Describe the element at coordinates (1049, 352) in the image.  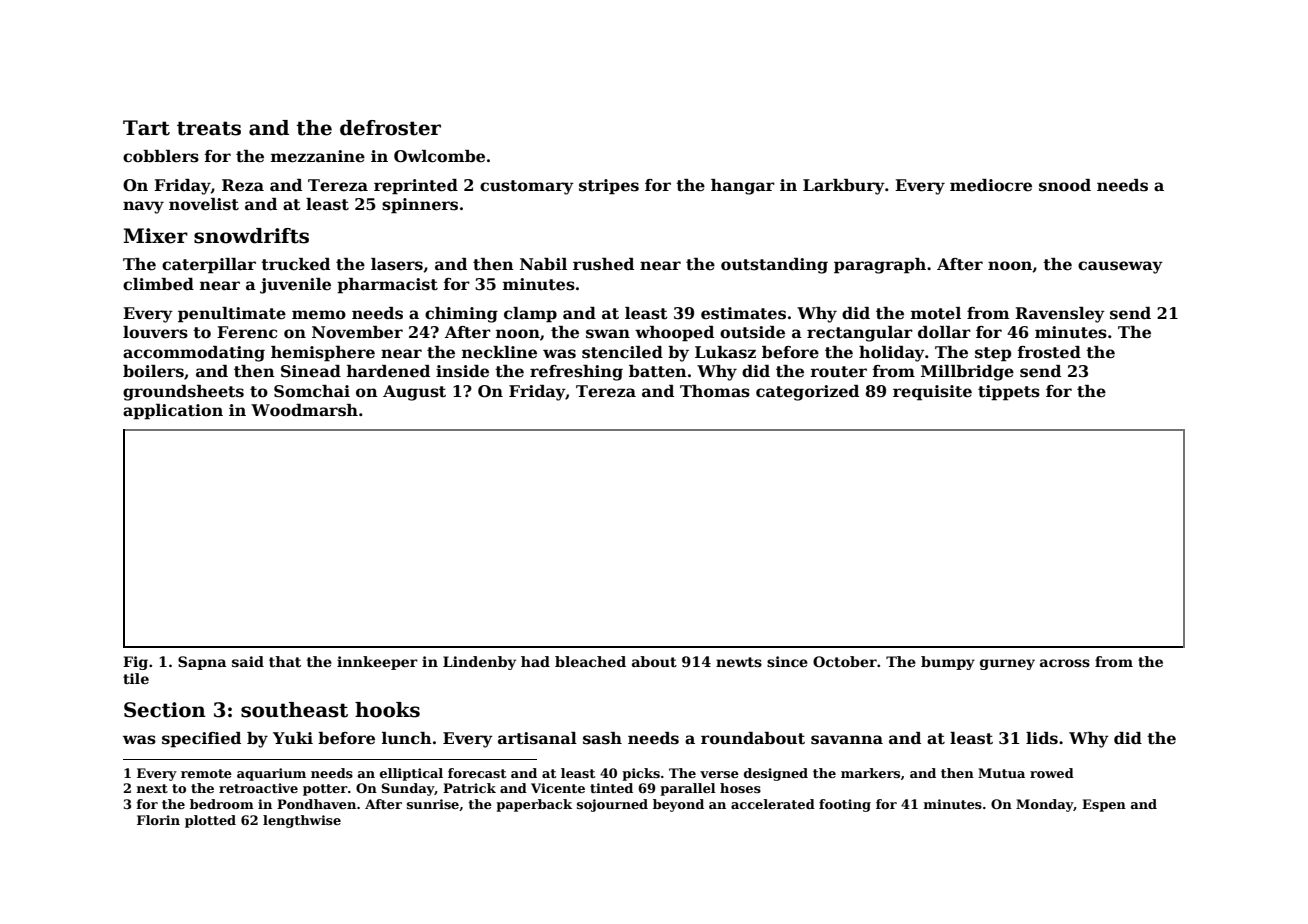
I see `frosted` at that location.
